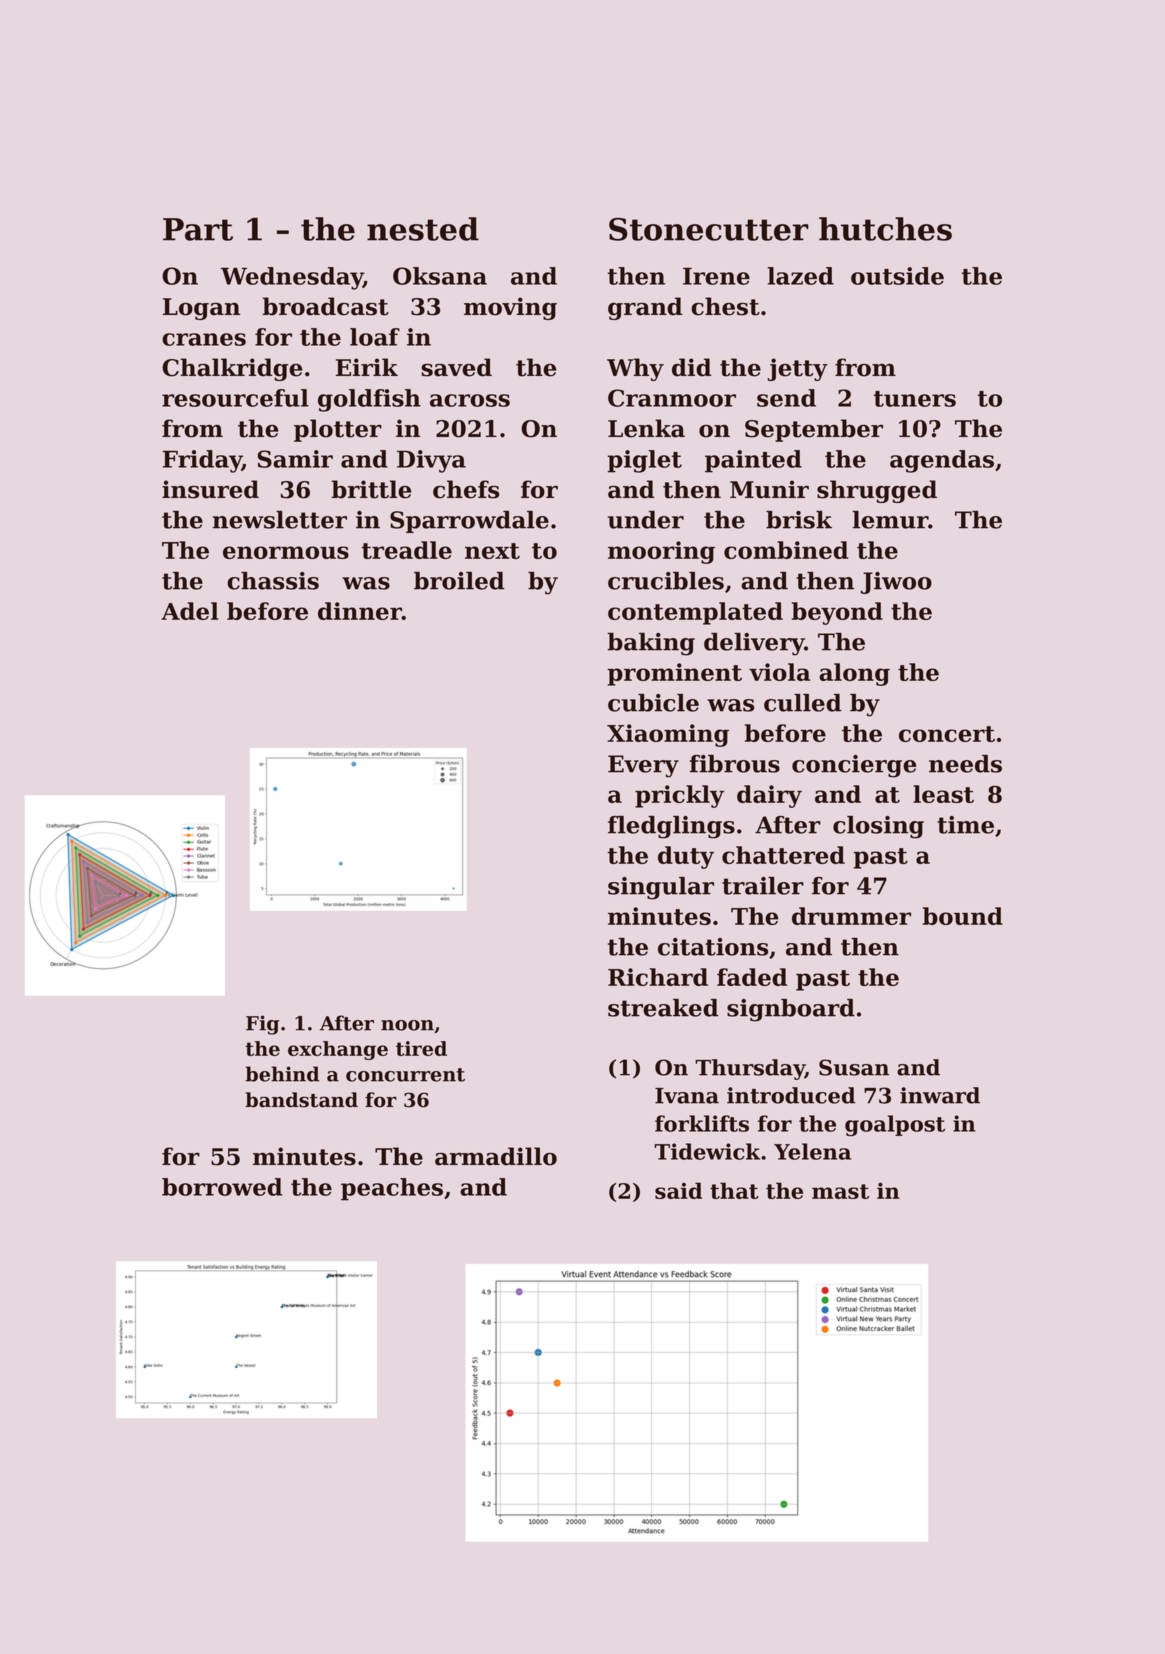 The height and width of the screenshot is (1654, 1165). What do you see at coordinates (885, 229) in the screenshot?
I see `hutches` at bounding box center [885, 229].
